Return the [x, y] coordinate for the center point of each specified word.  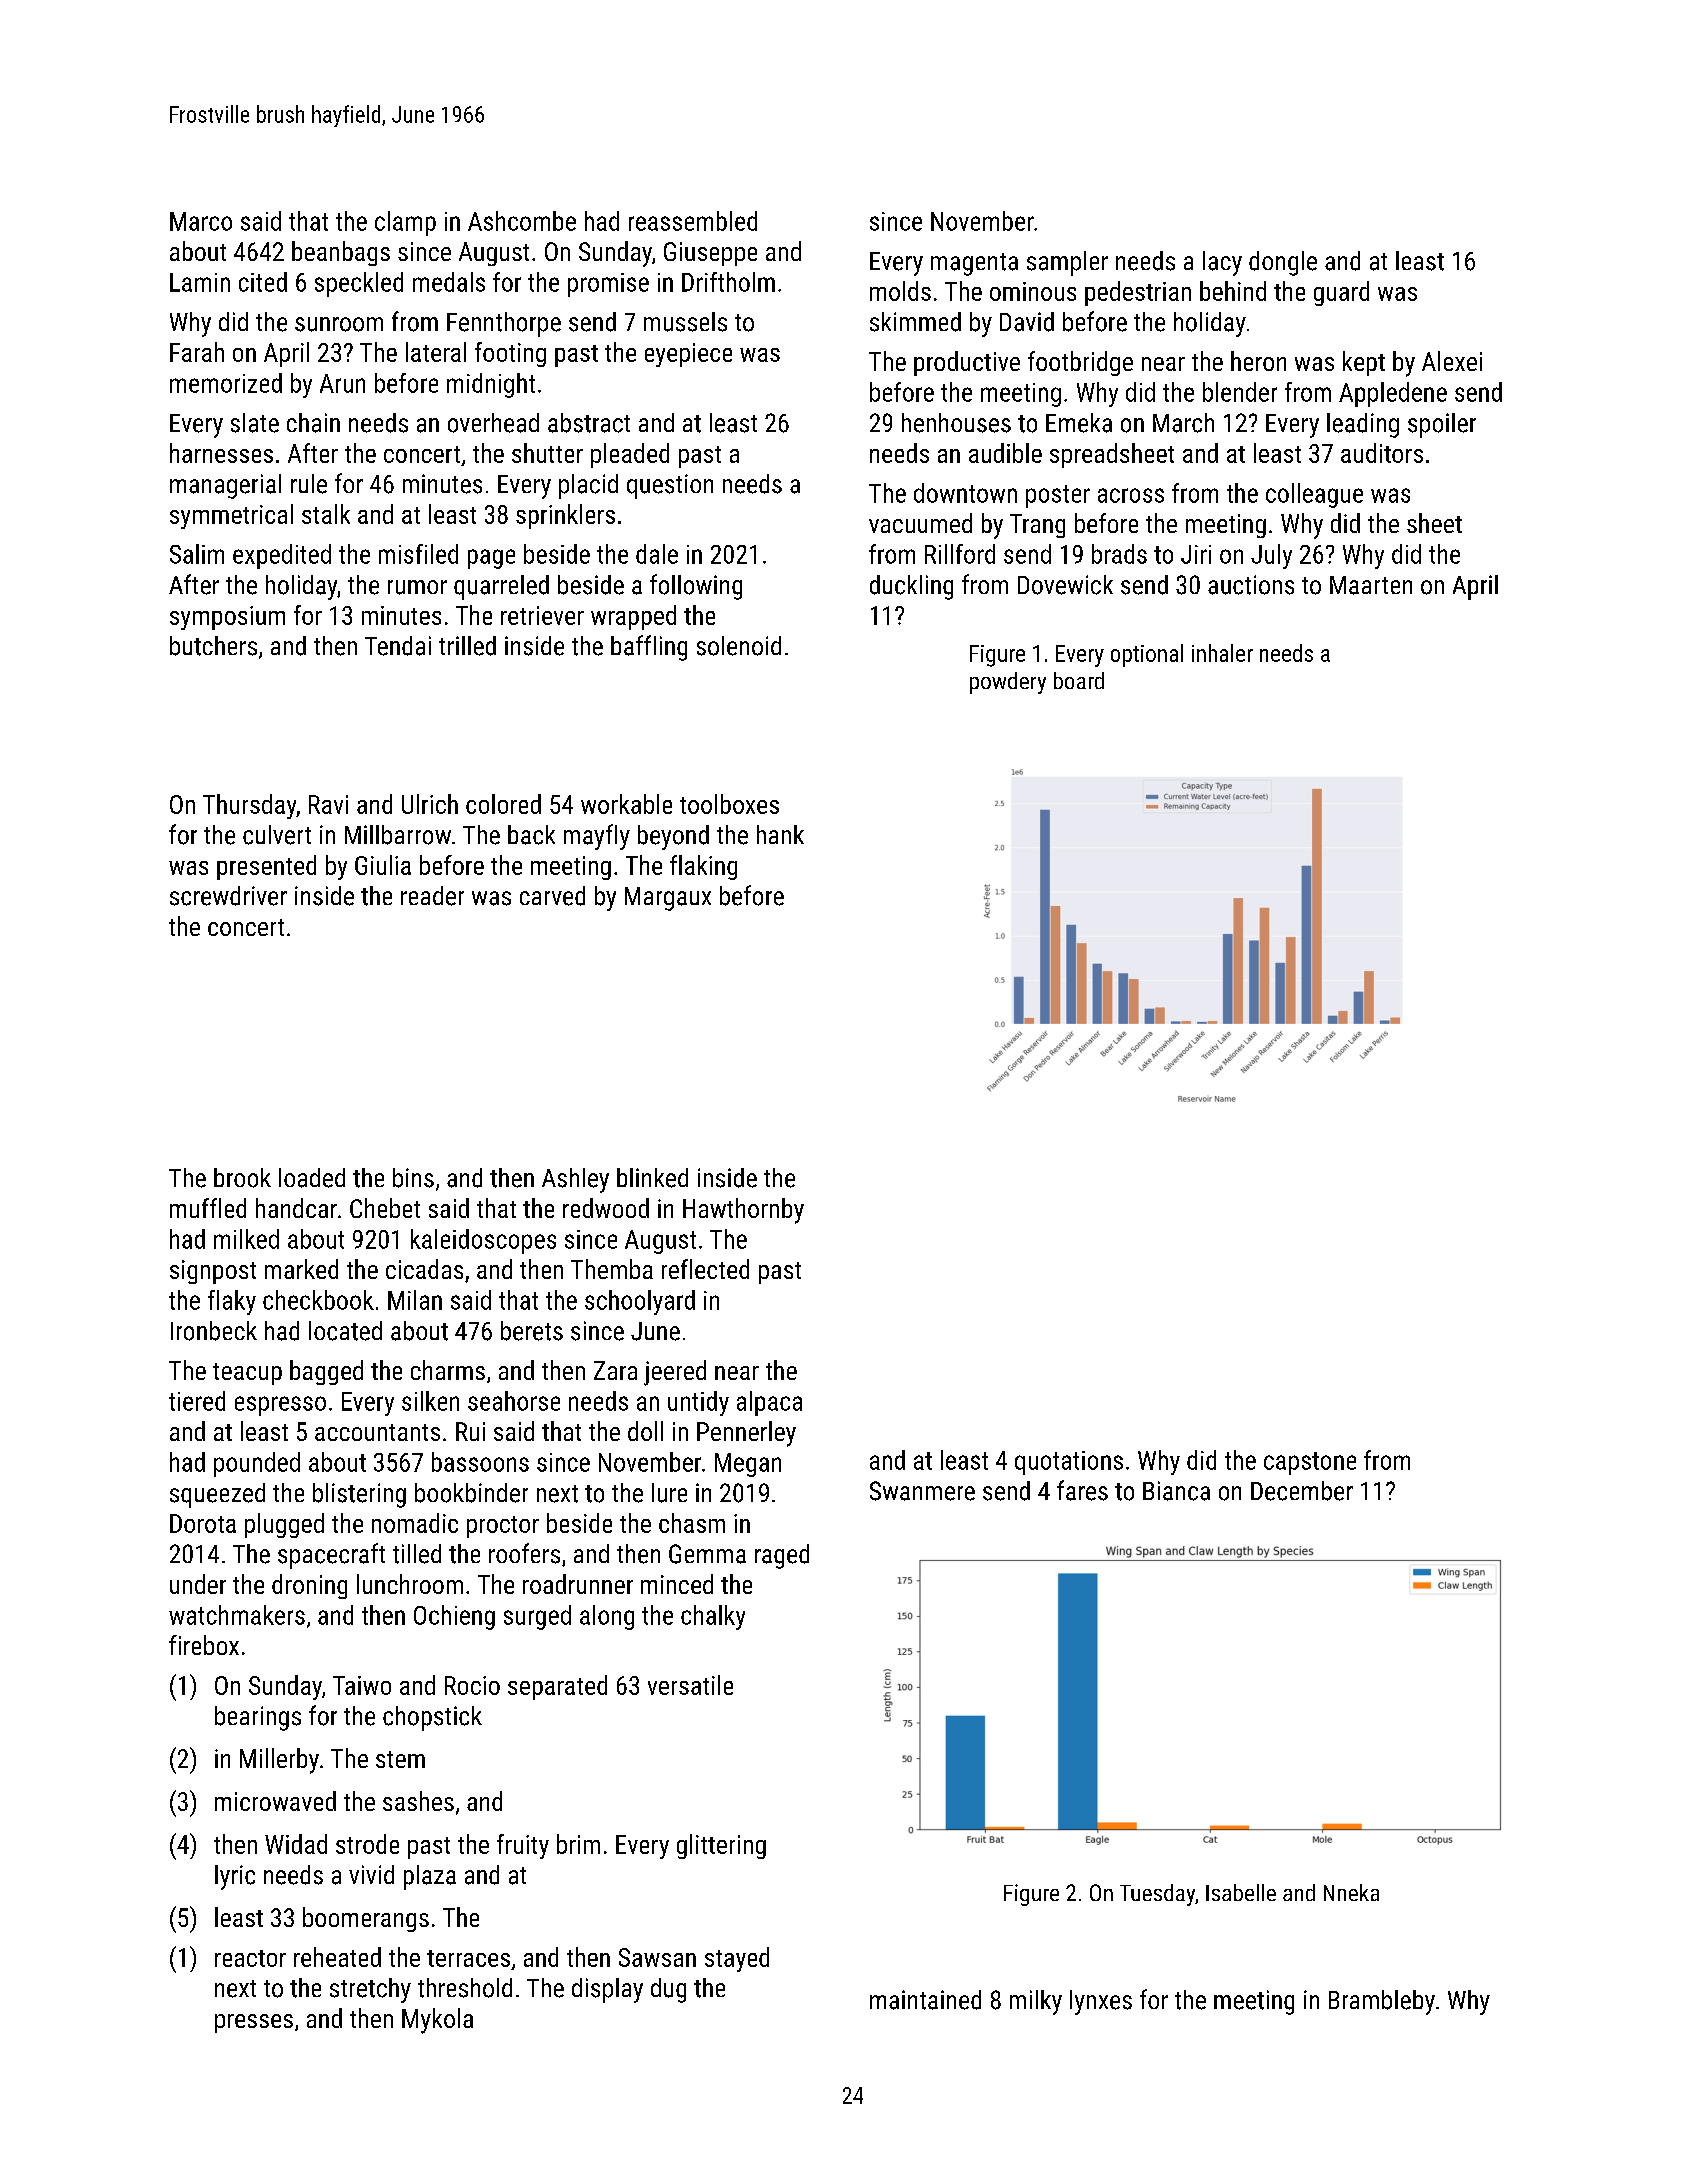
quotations [1069, 1463]
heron [1258, 361]
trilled [467, 646]
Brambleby [1382, 2002]
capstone [1310, 1463]
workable [626, 804]
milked [246, 1239]
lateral [436, 352]
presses [254, 2023]
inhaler [1222, 653]
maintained [925, 2000]
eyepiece [688, 355]
